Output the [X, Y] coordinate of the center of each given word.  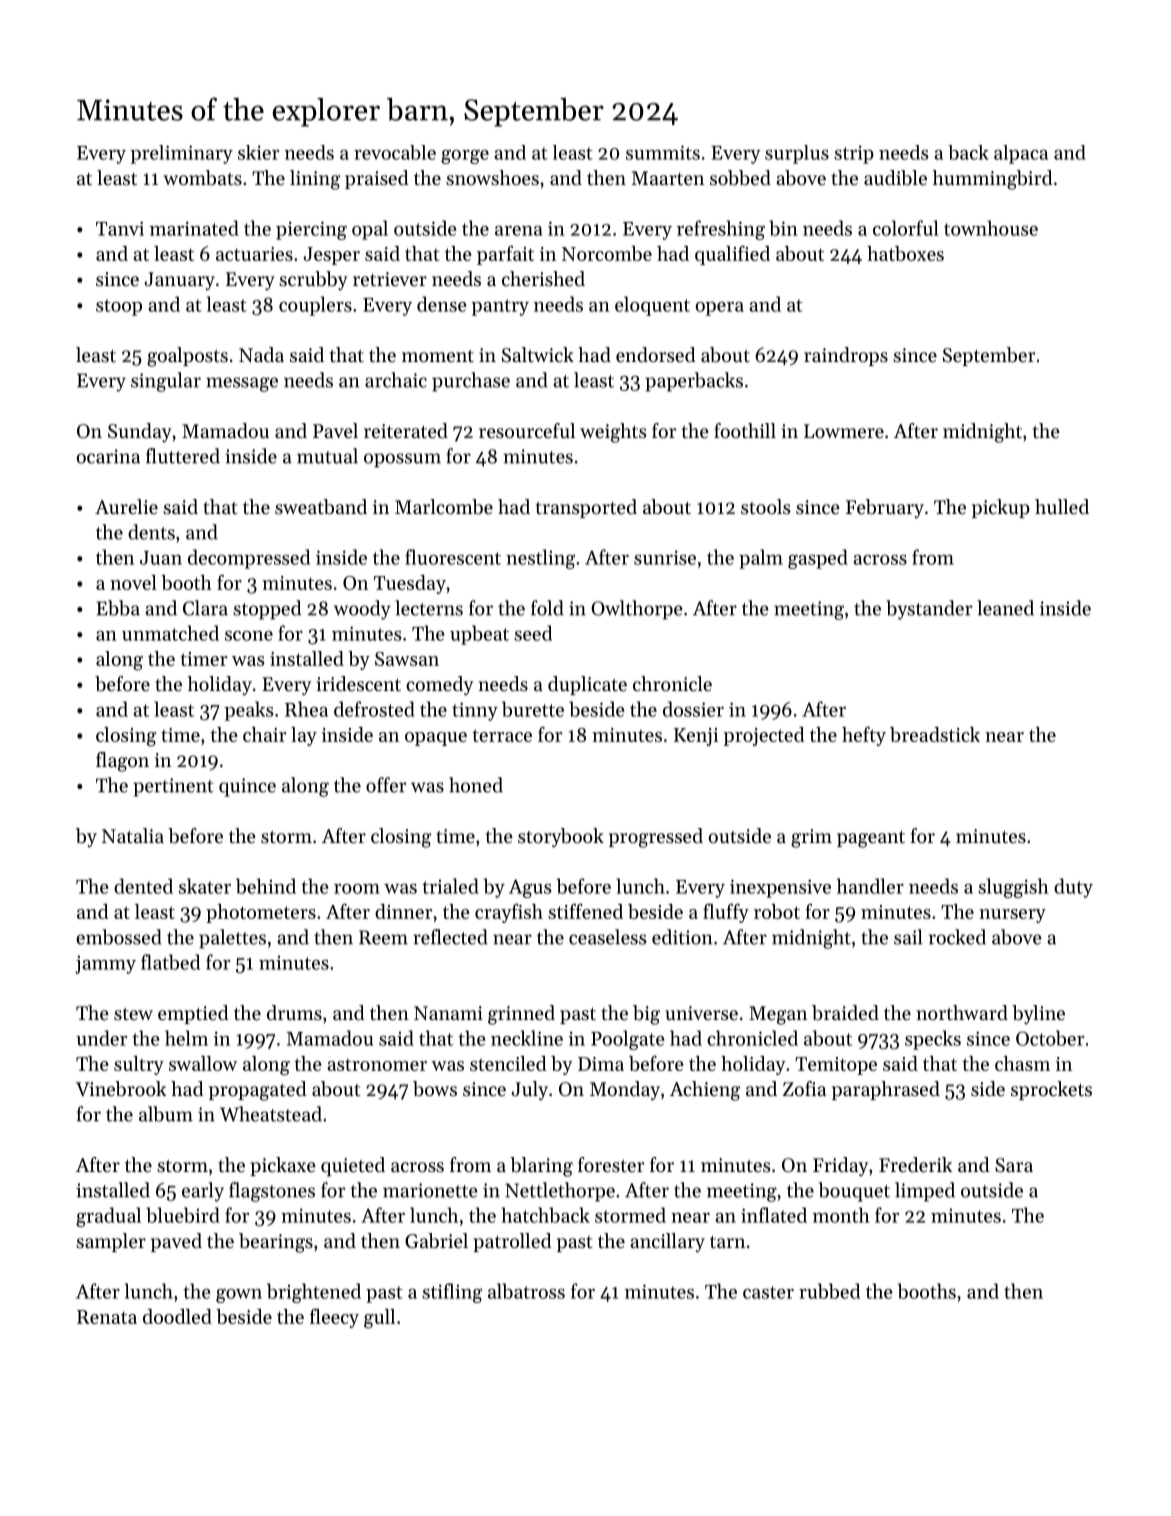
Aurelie [126, 507]
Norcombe [607, 253]
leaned [1005, 608]
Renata [107, 1317]
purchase [471, 382]
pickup [1001, 508]
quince [247, 787]
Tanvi [120, 228]
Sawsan [407, 659]
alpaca [1021, 154]
